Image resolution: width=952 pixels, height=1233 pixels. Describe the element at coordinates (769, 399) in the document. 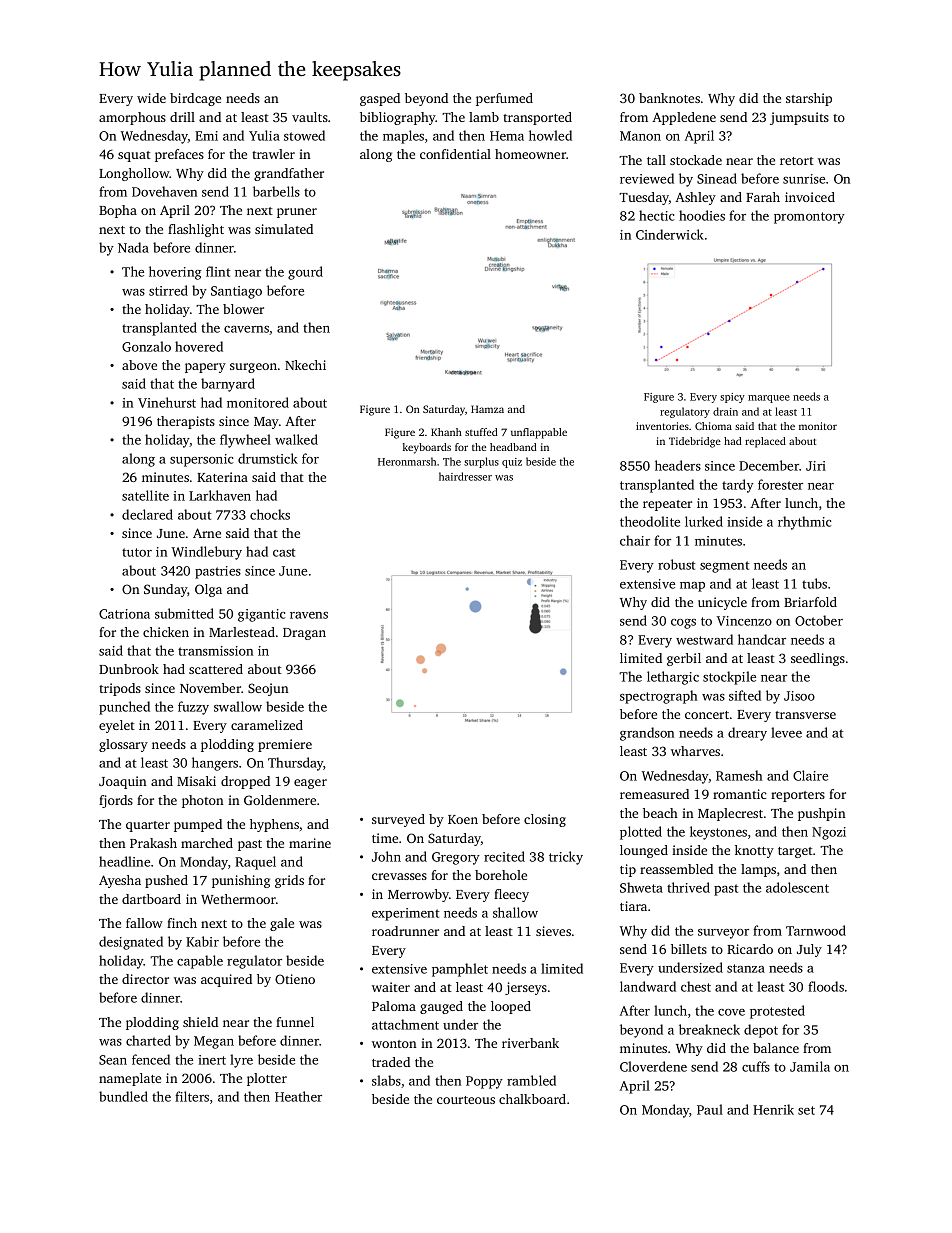

I see `marquee` at that location.
